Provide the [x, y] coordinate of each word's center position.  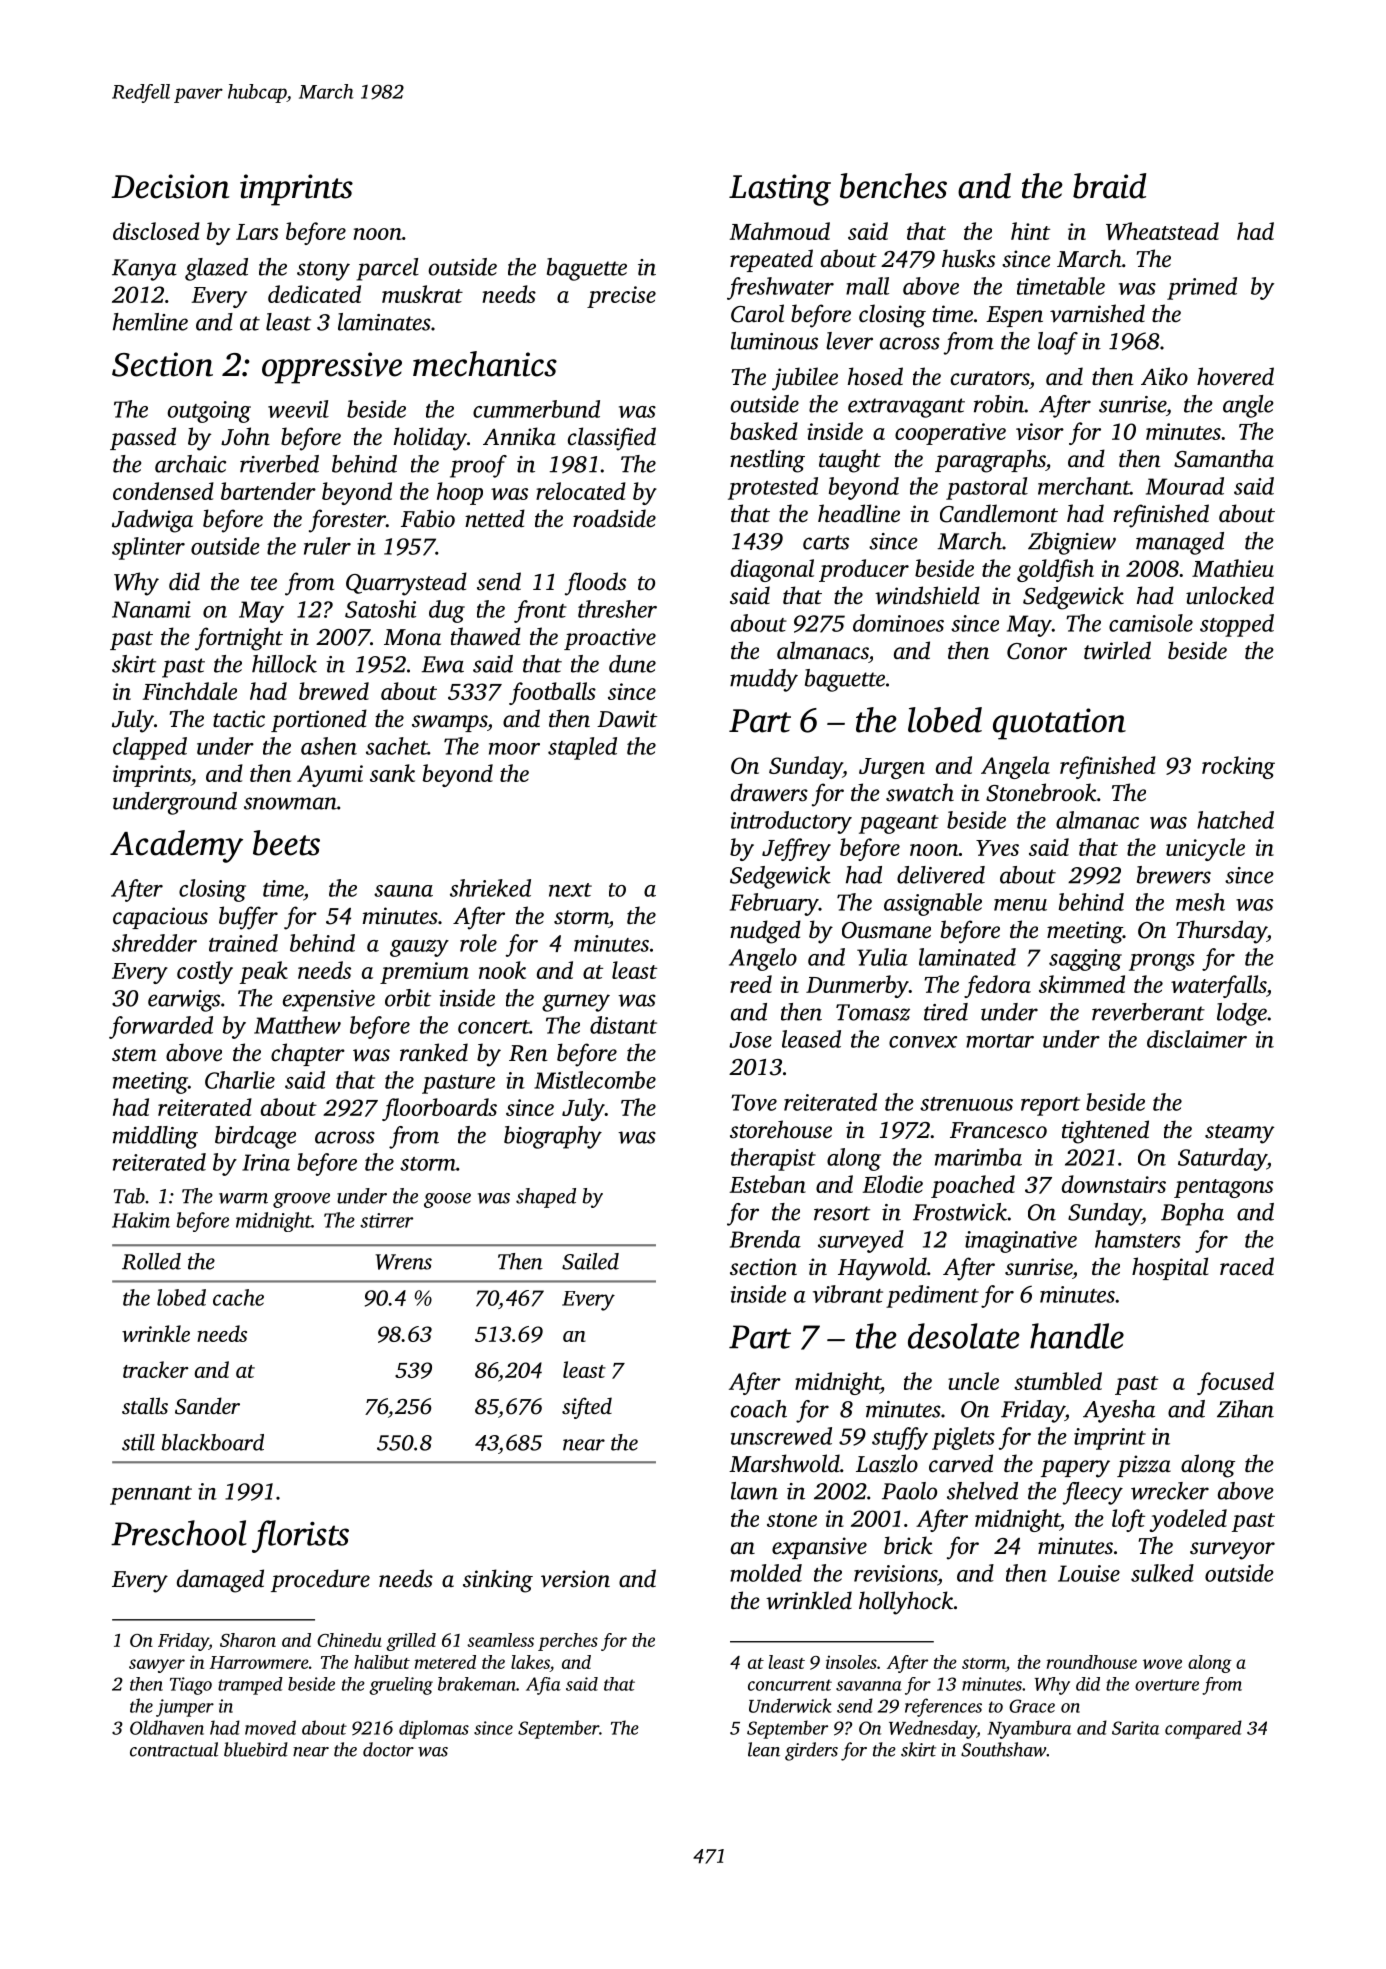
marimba [978, 1157]
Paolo [909, 1491]
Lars [257, 232]
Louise [1089, 1573]
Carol [757, 313]
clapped [150, 748]
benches [893, 186]
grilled [411, 1642]
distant [623, 1025]
